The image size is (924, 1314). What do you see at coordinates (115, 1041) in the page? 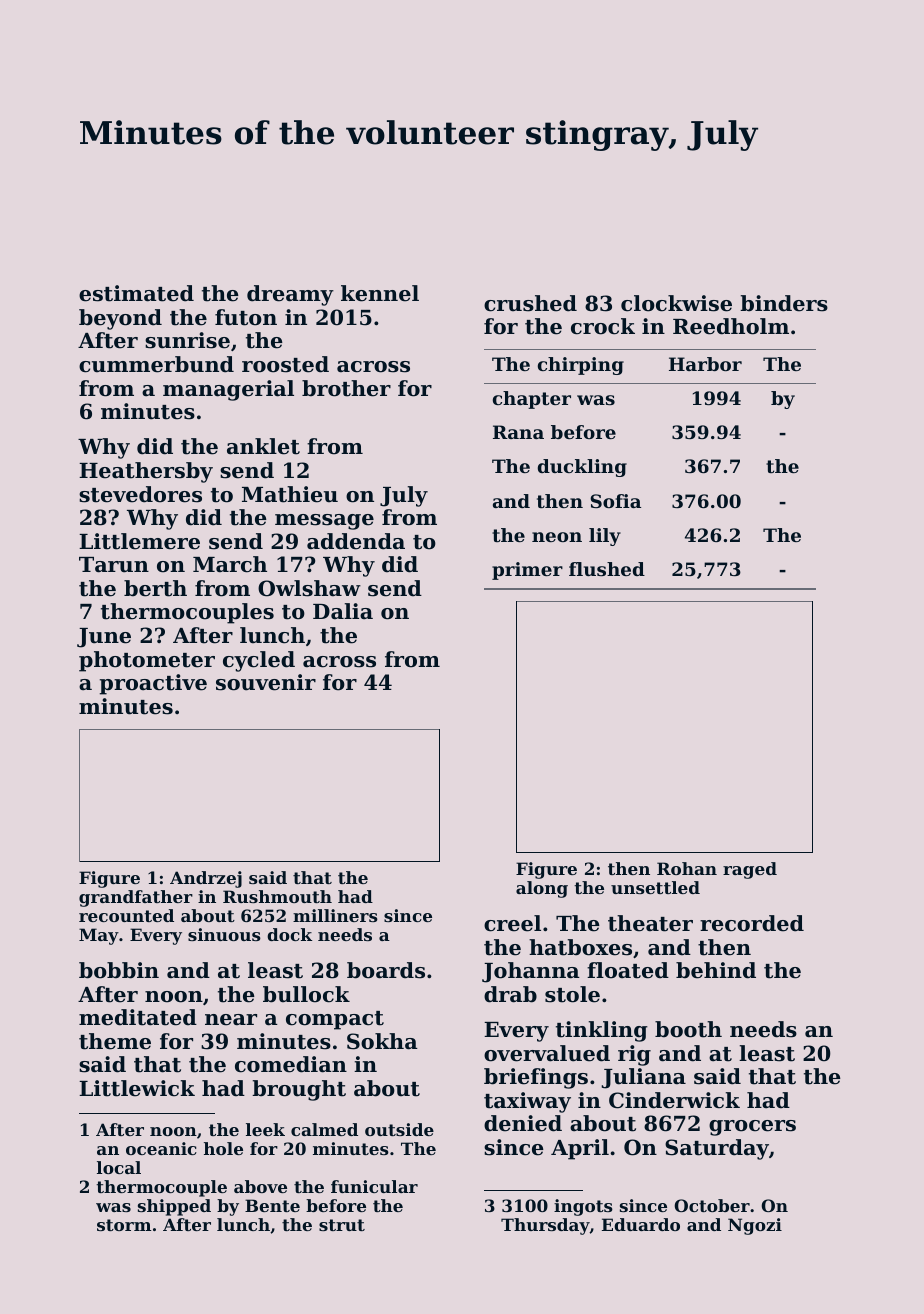
I see `theme` at bounding box center [115, 1041].
